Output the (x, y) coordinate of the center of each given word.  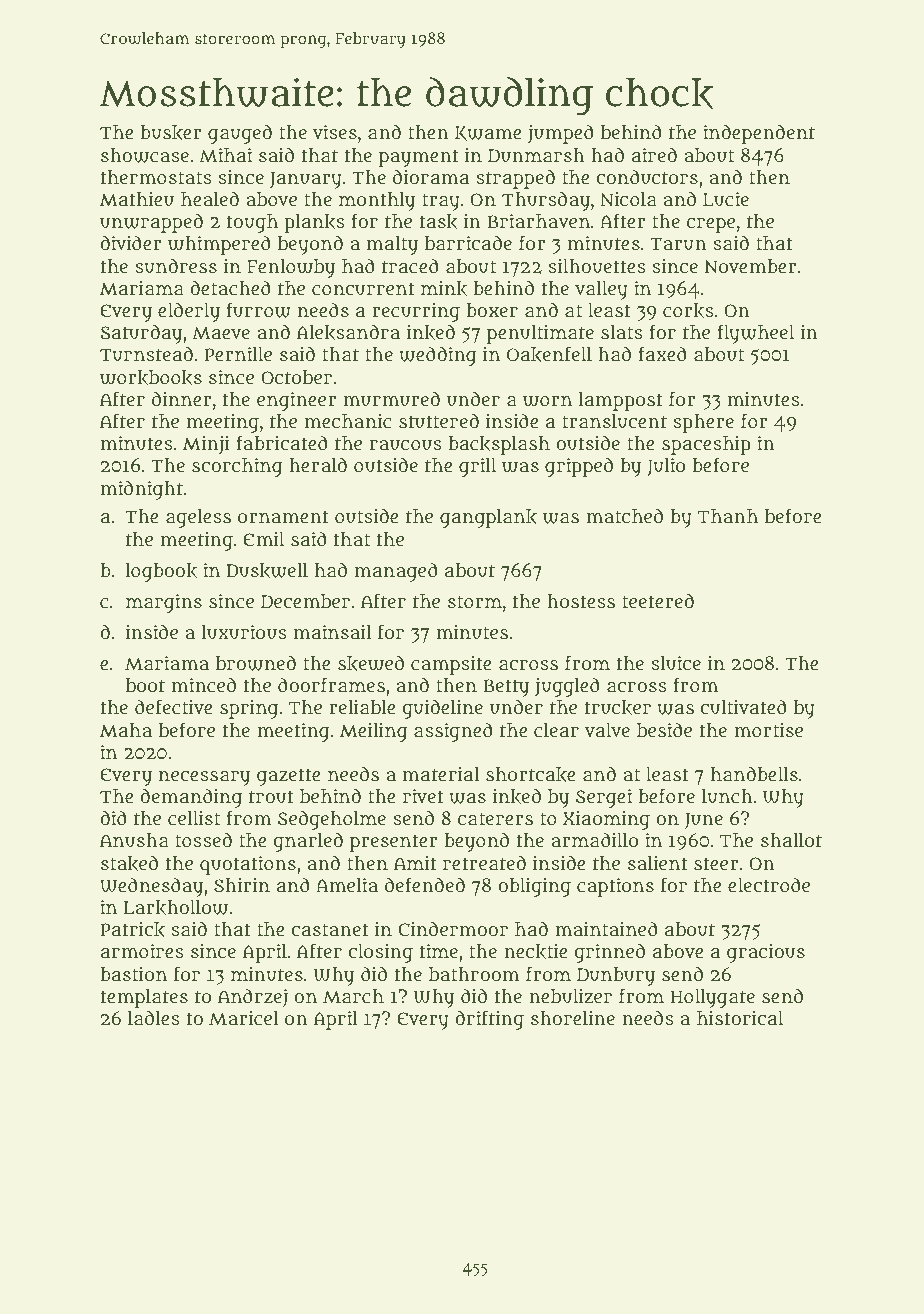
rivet (423, 796)
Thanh (728, 516)
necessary (204, 778)
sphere (703, 423)
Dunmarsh (536, 155)
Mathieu (137, 199)
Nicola (628, 199)
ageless (198, 518)
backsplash (499, 445)
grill (477, 467)
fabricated (282, 443)
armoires (142, 951)
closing (380, 953)
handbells (754, 774)
